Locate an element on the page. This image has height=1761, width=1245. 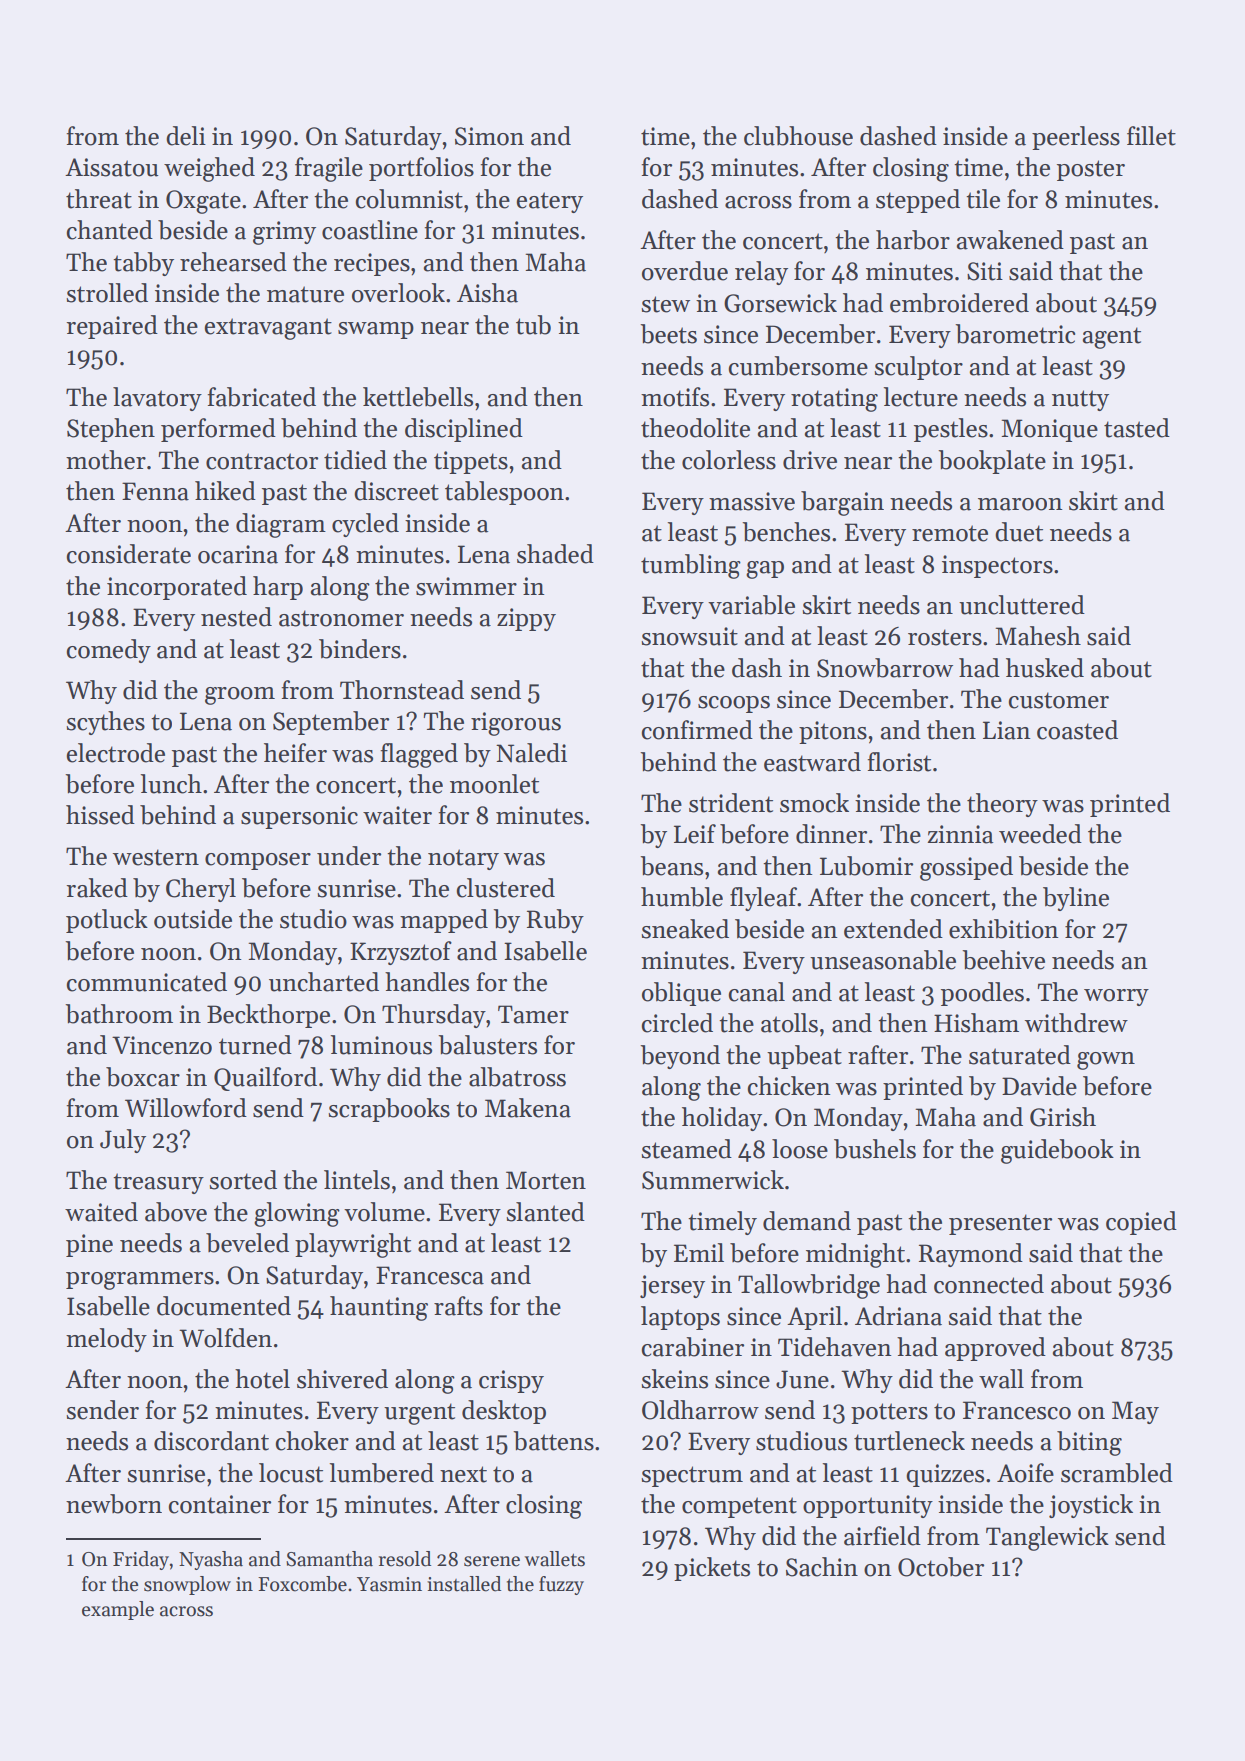
Aissatou is located at coordinates (111, 167).
